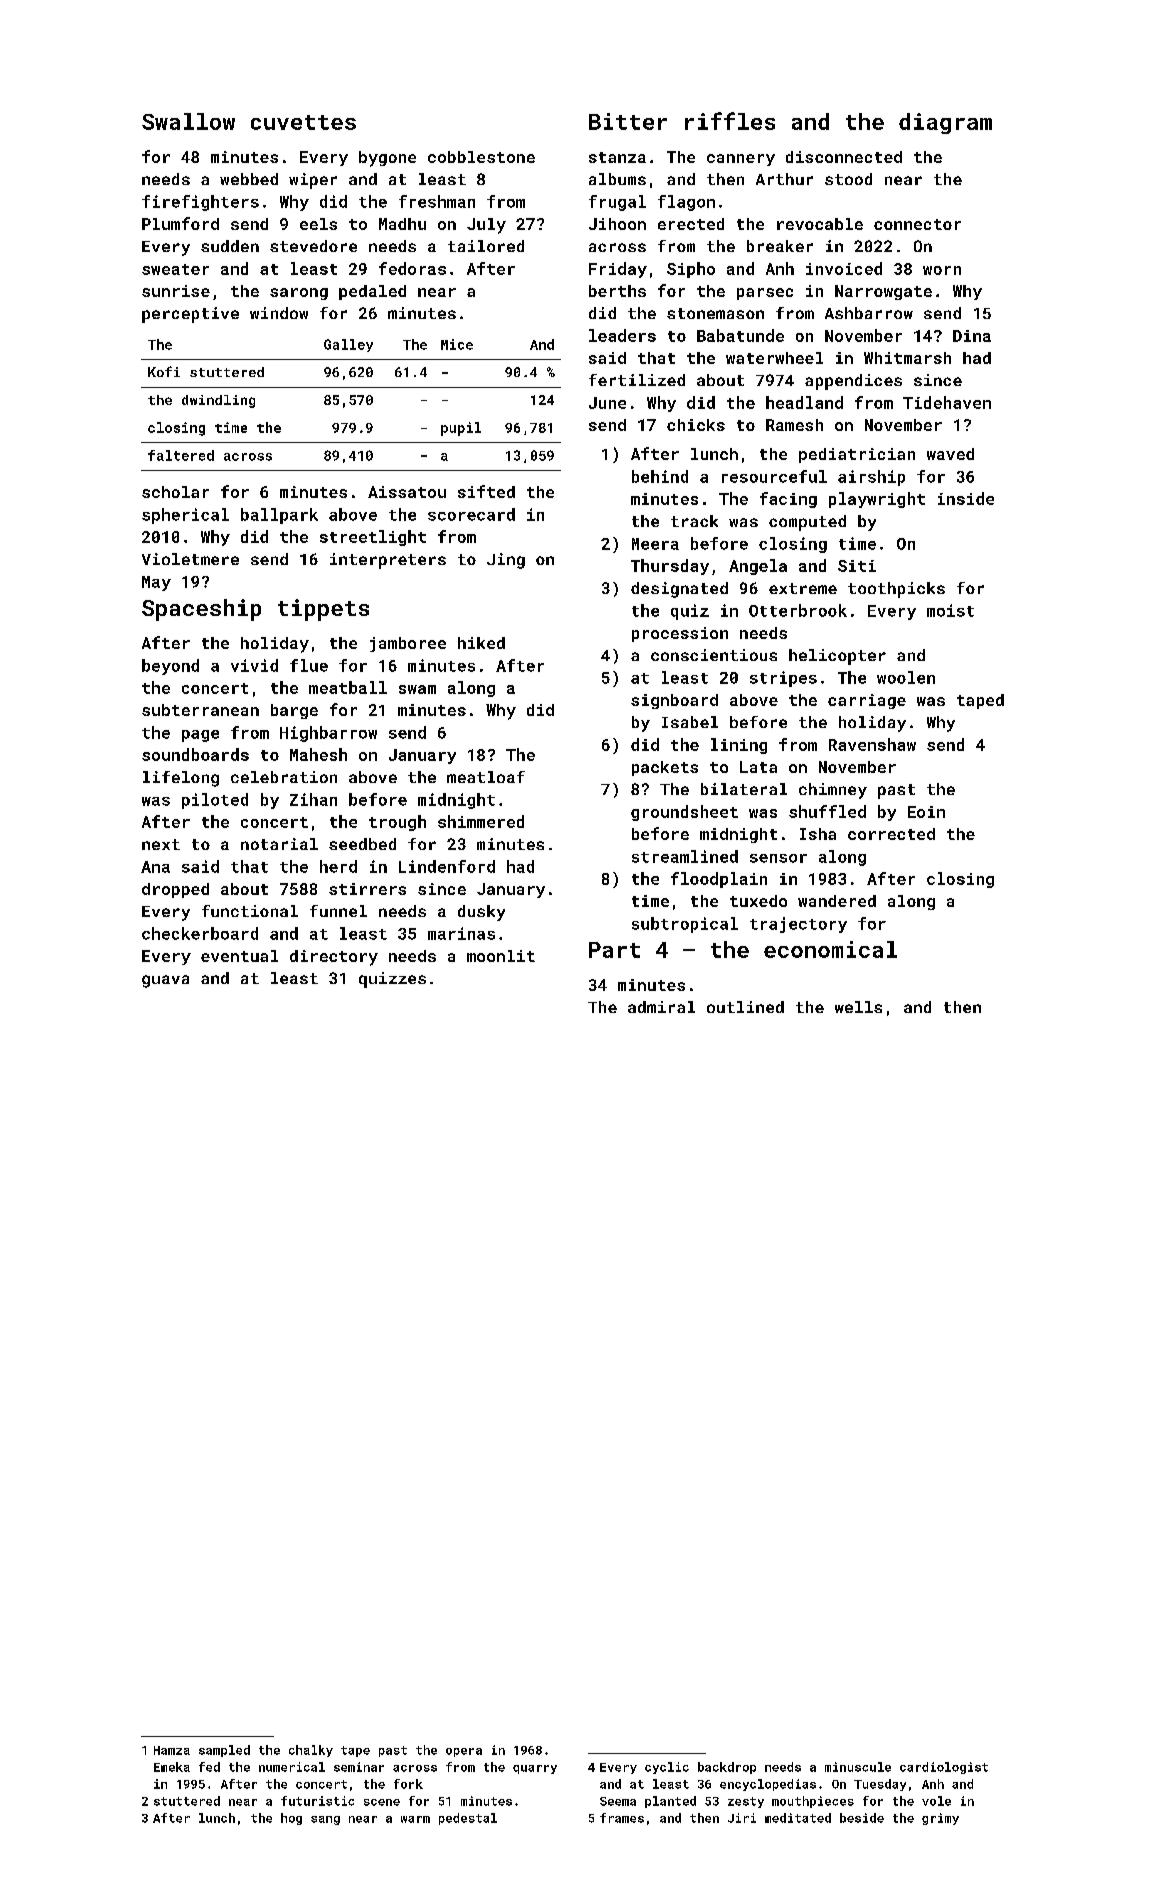 The height and width of the screenshot is (1893, 1149). What do you see at coordinates (945, 123) in the screenshot?
I see `diagram` at bounding box center [945, 123].
